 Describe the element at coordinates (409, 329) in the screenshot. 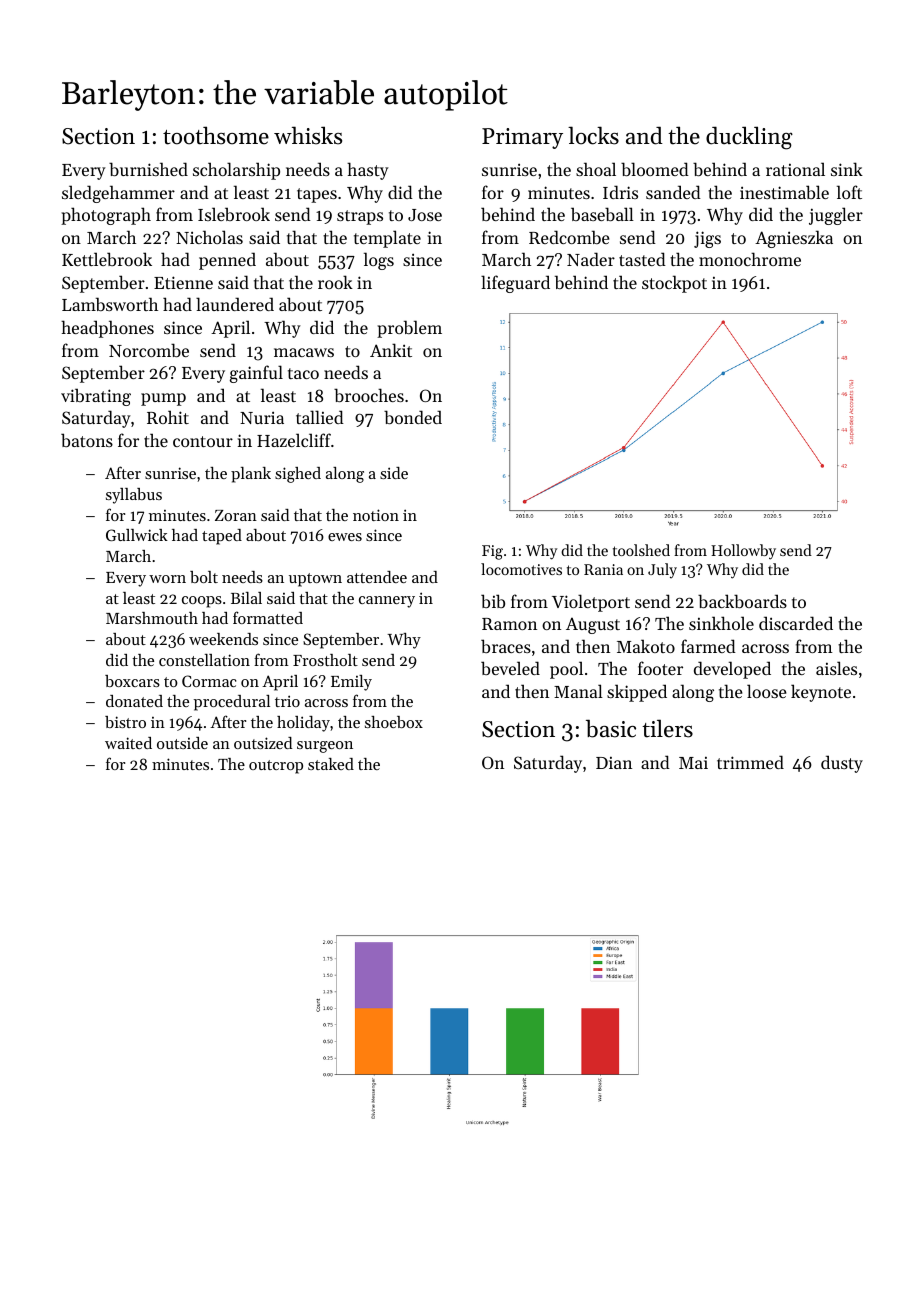

I see `problem` at that location.
